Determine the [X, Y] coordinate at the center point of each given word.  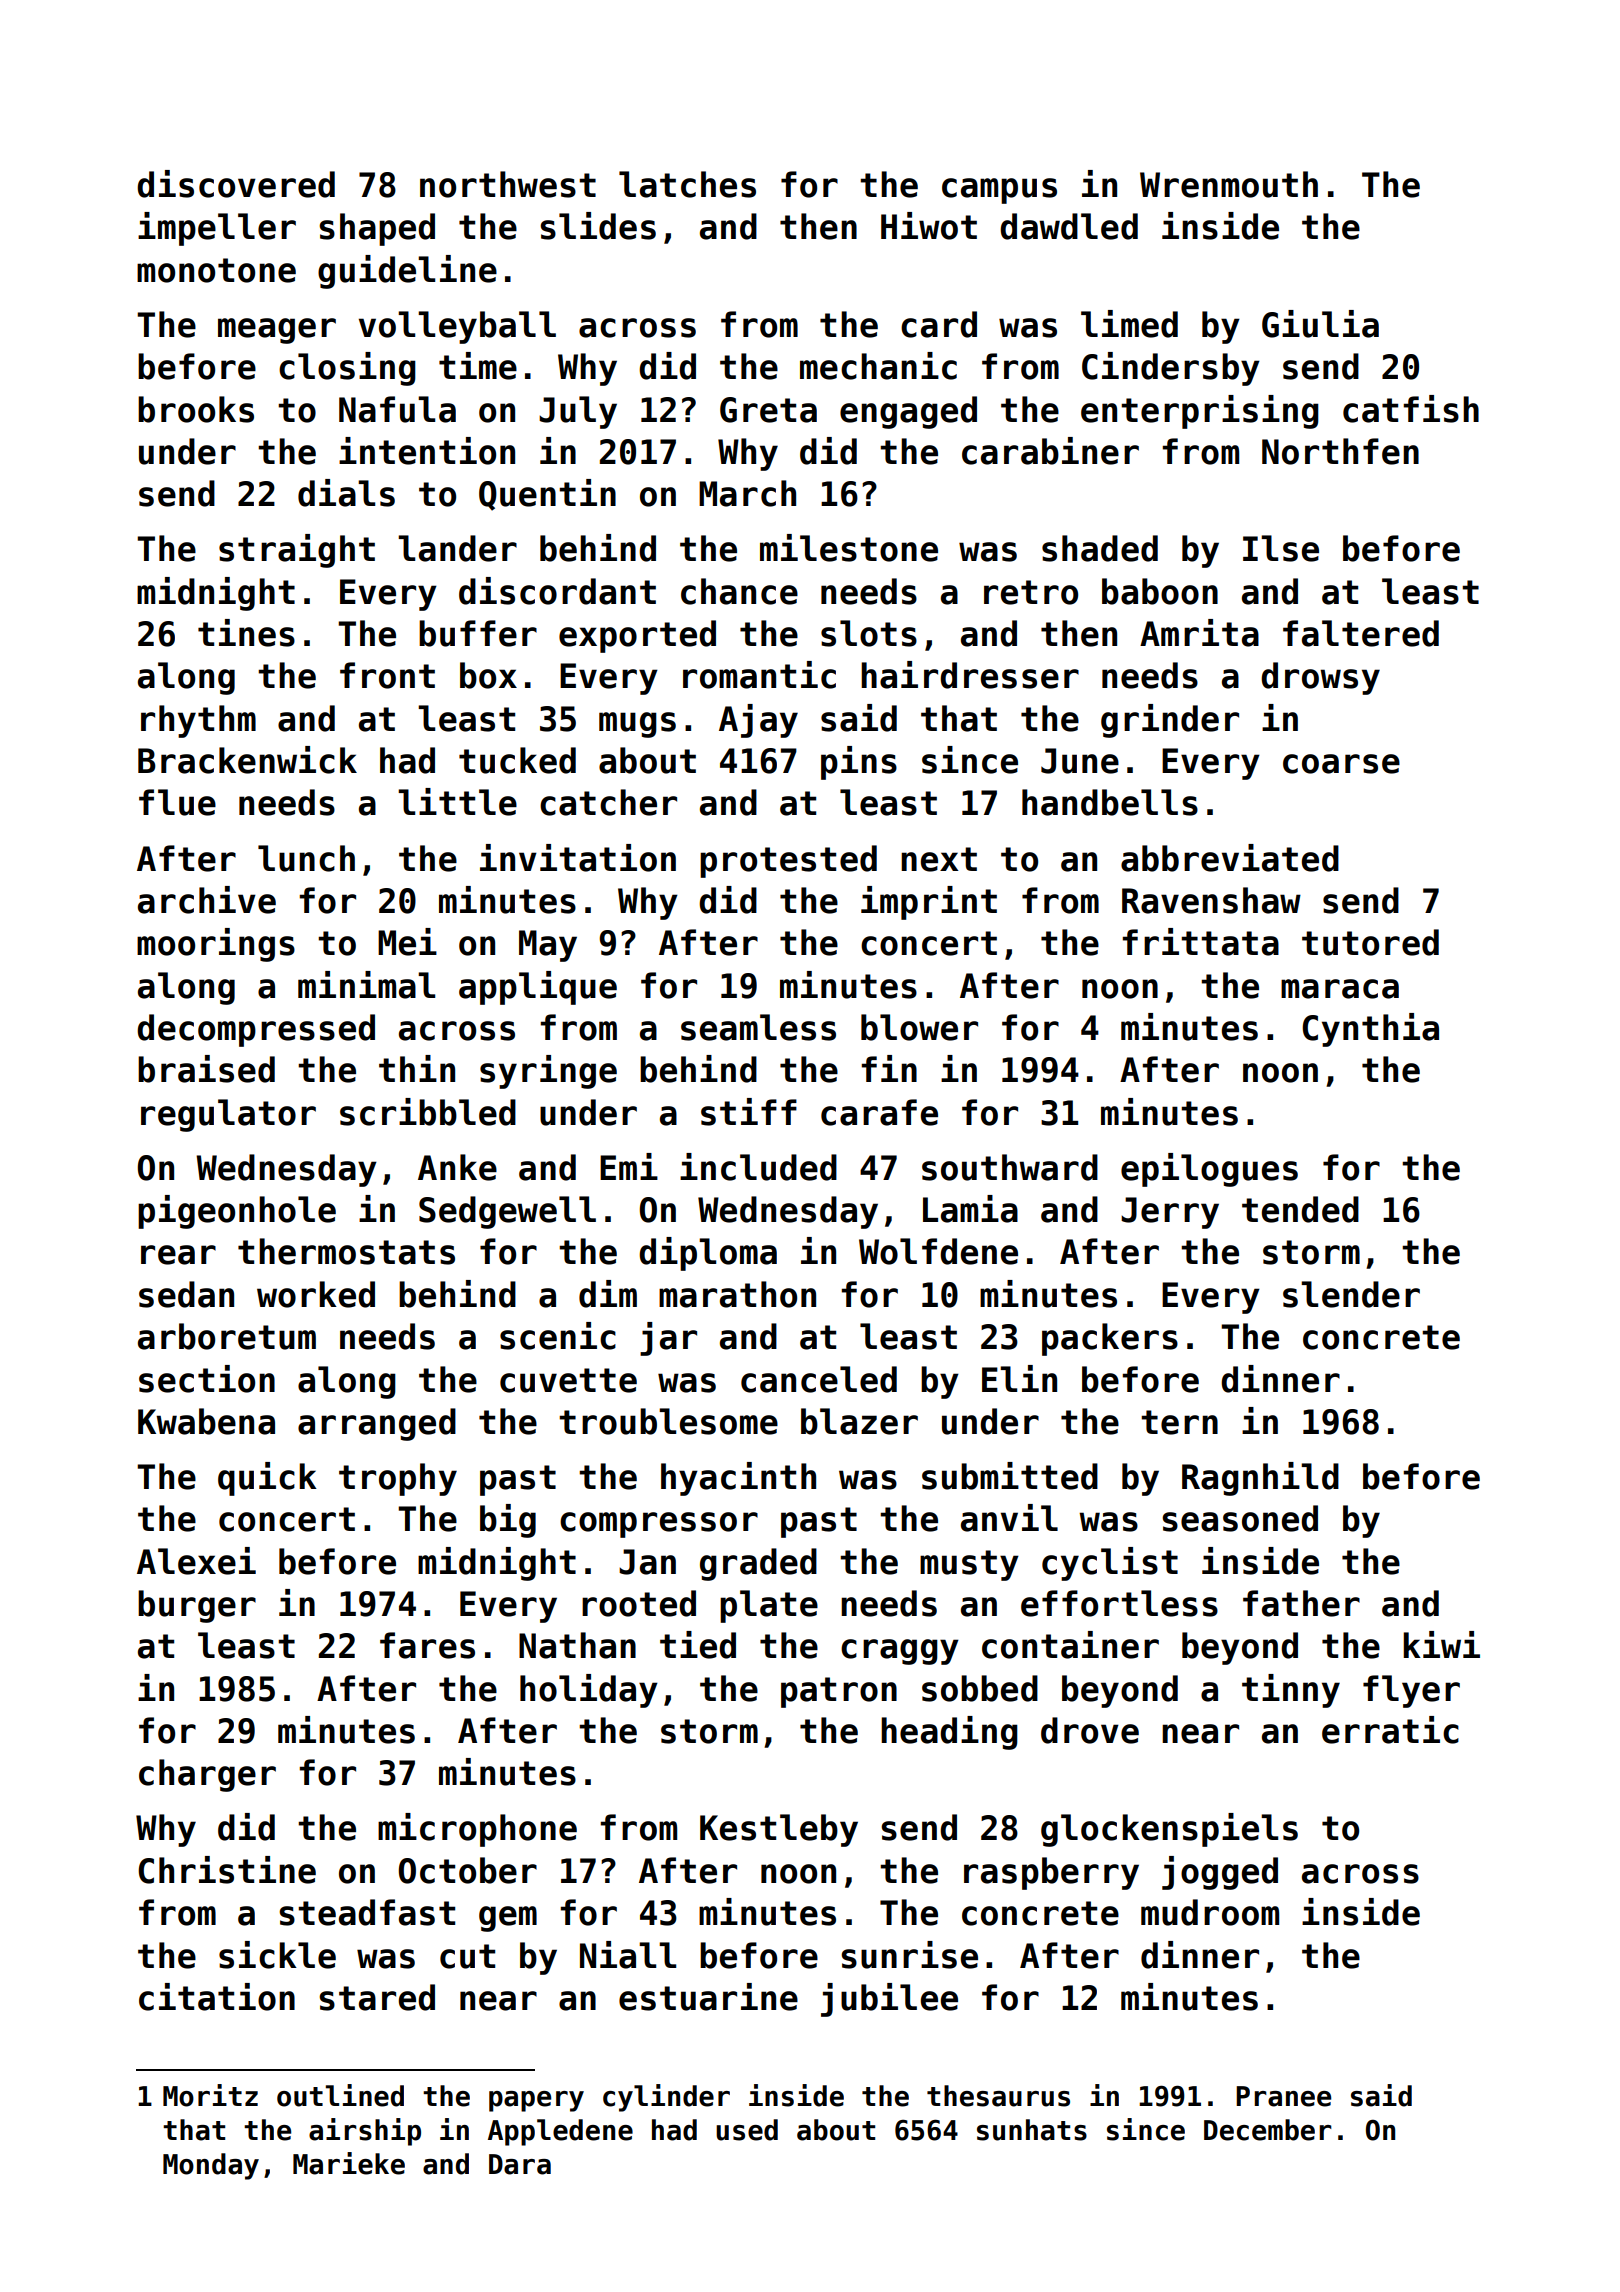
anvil [1009, 1518]
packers [1110, 1339]
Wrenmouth [1229, 184]
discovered [236, 184]
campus [999, 191]
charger [207, 1775]
